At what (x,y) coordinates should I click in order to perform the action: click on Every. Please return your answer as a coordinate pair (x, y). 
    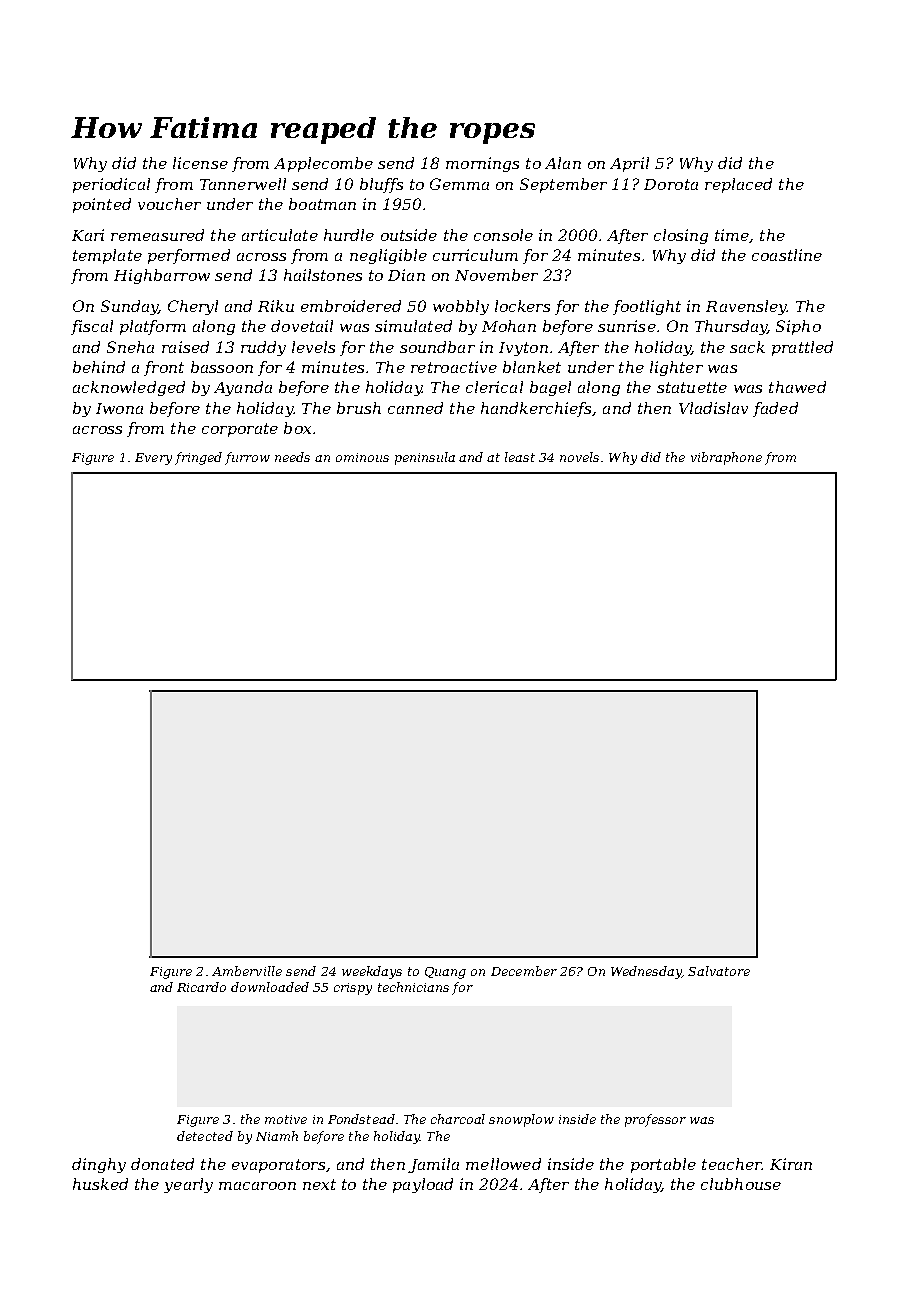
    Looking at the image, I should click on (153, 459).
